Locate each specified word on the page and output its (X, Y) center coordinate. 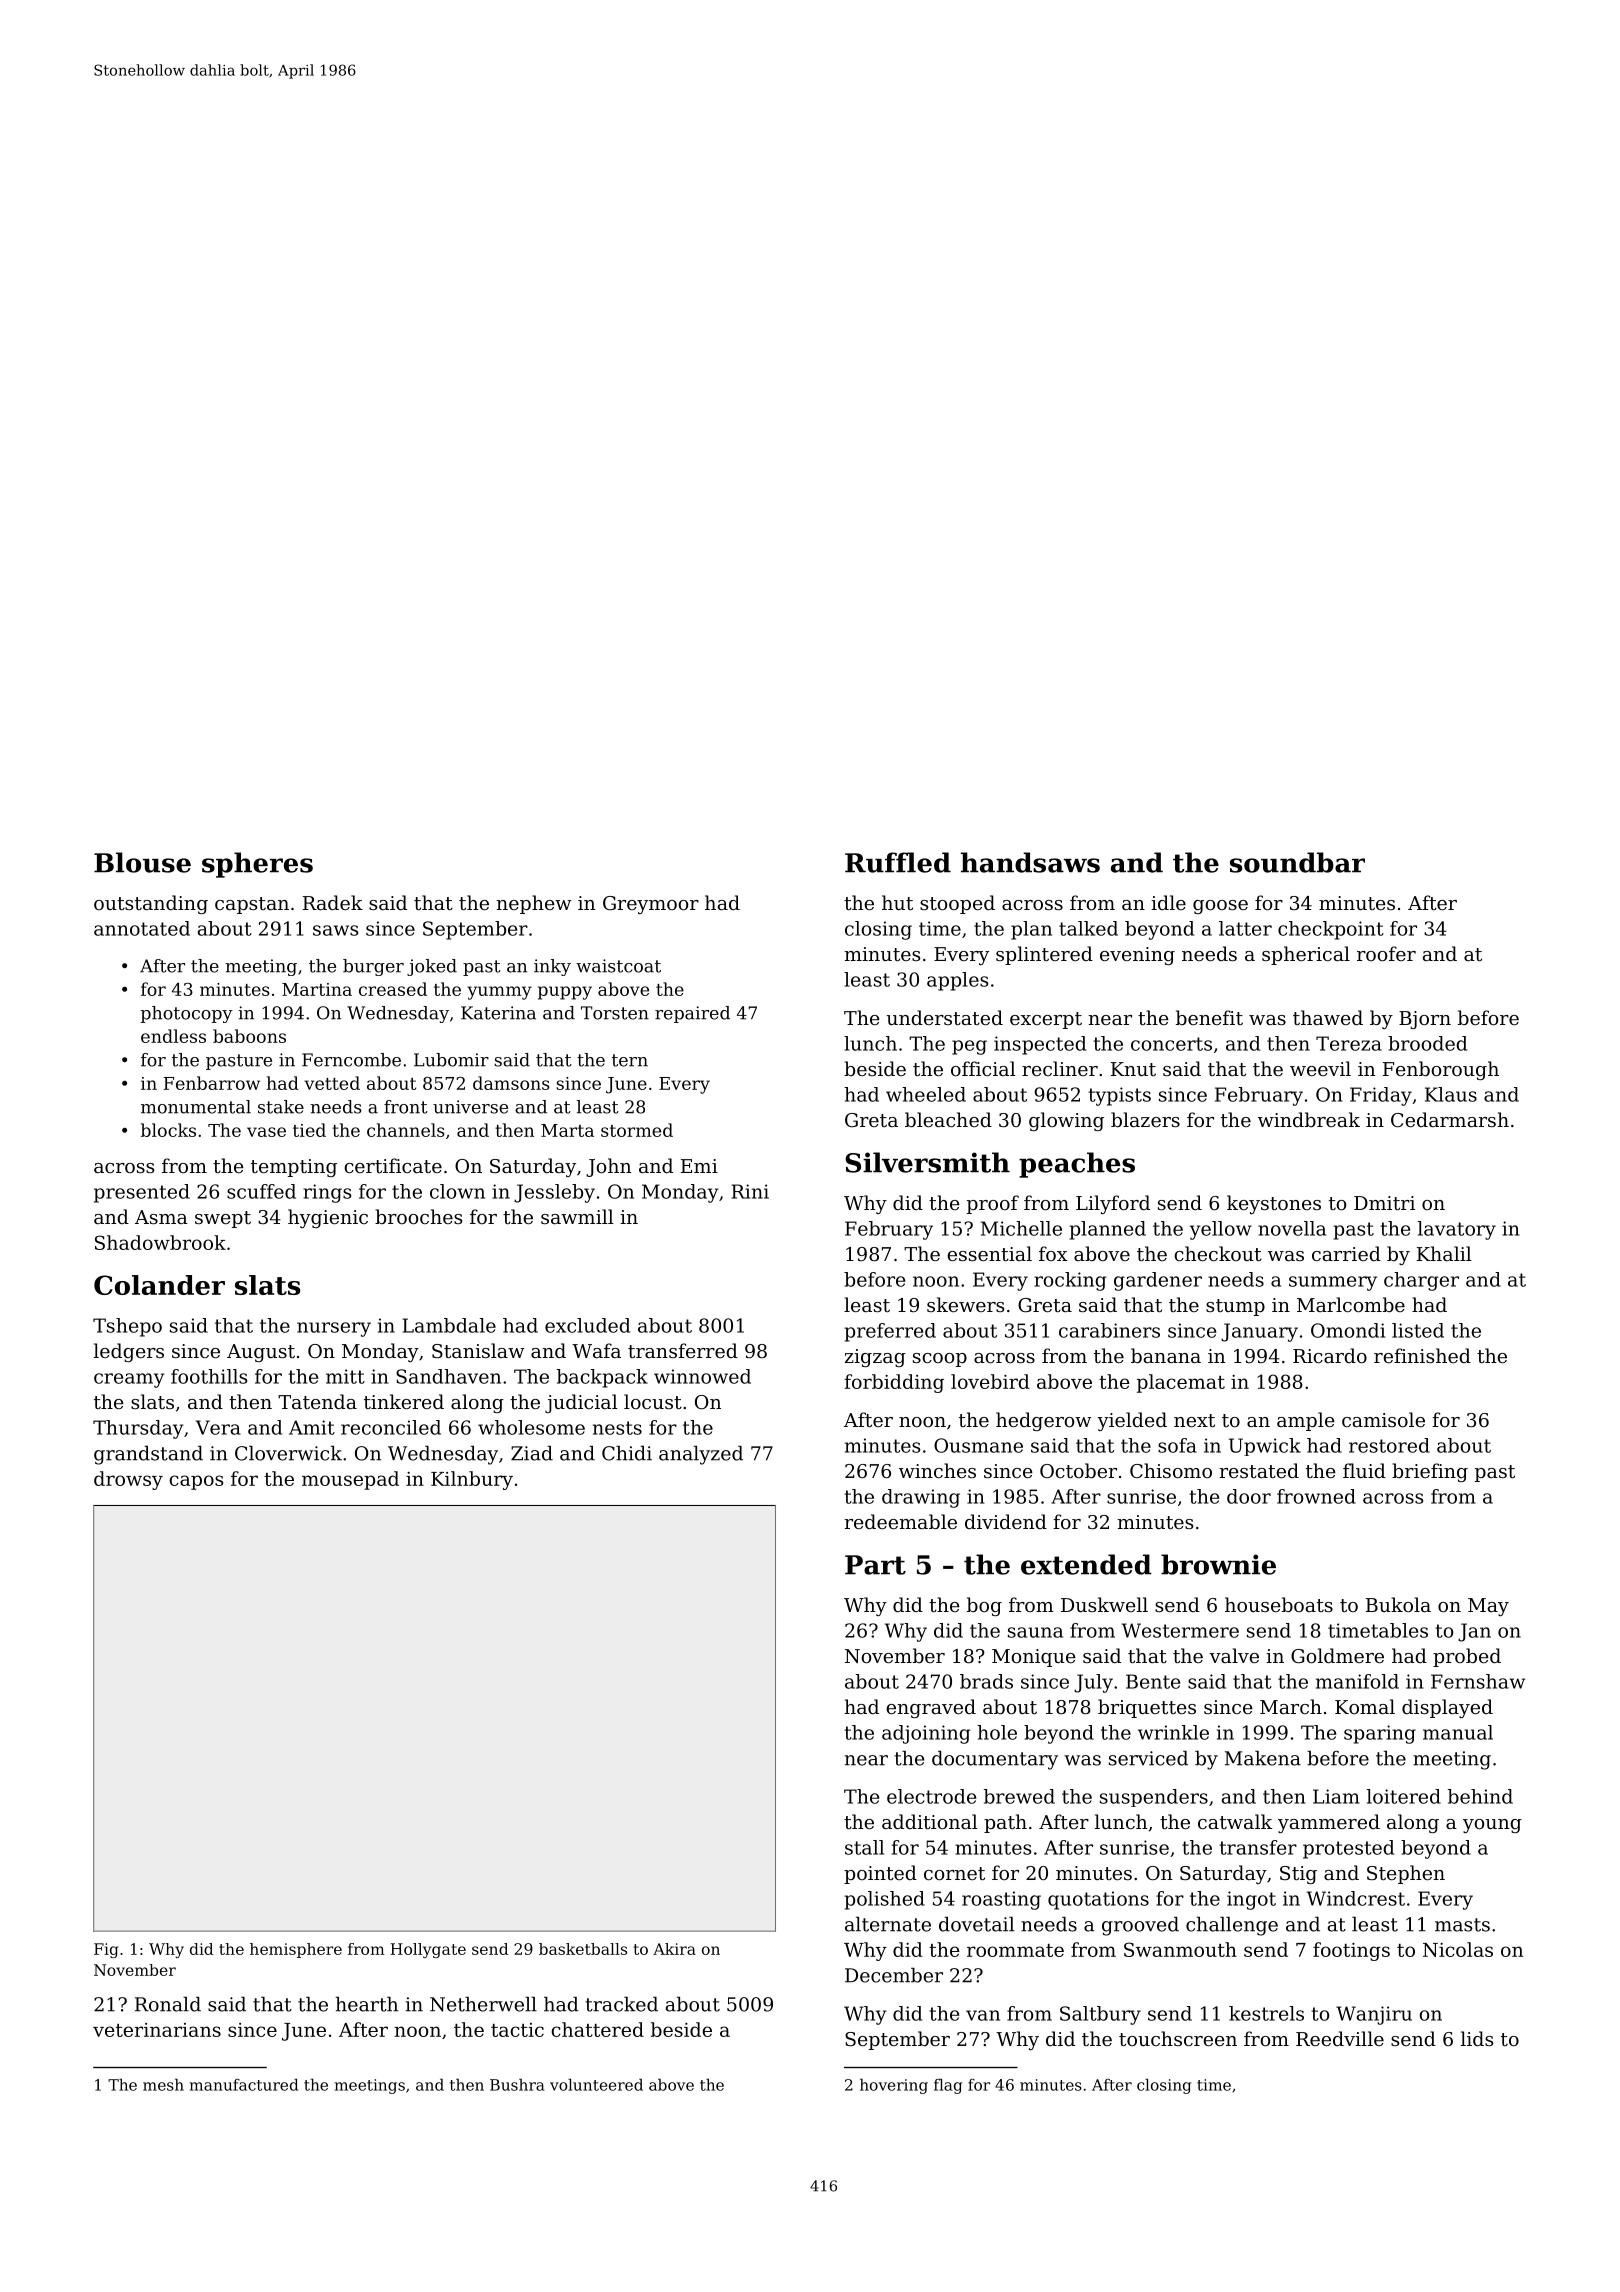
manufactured (244, 2085)
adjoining (926, 1734)
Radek (333, 902)
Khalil (1444, 1253)
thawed (1328, 1017)
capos (196, 1482)
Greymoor (651, 905)
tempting (294, 1168)
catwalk (1235, 1821)
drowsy (128, 1480)
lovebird (990, 1381)
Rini (750, 1191)
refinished (1422, 1355)
